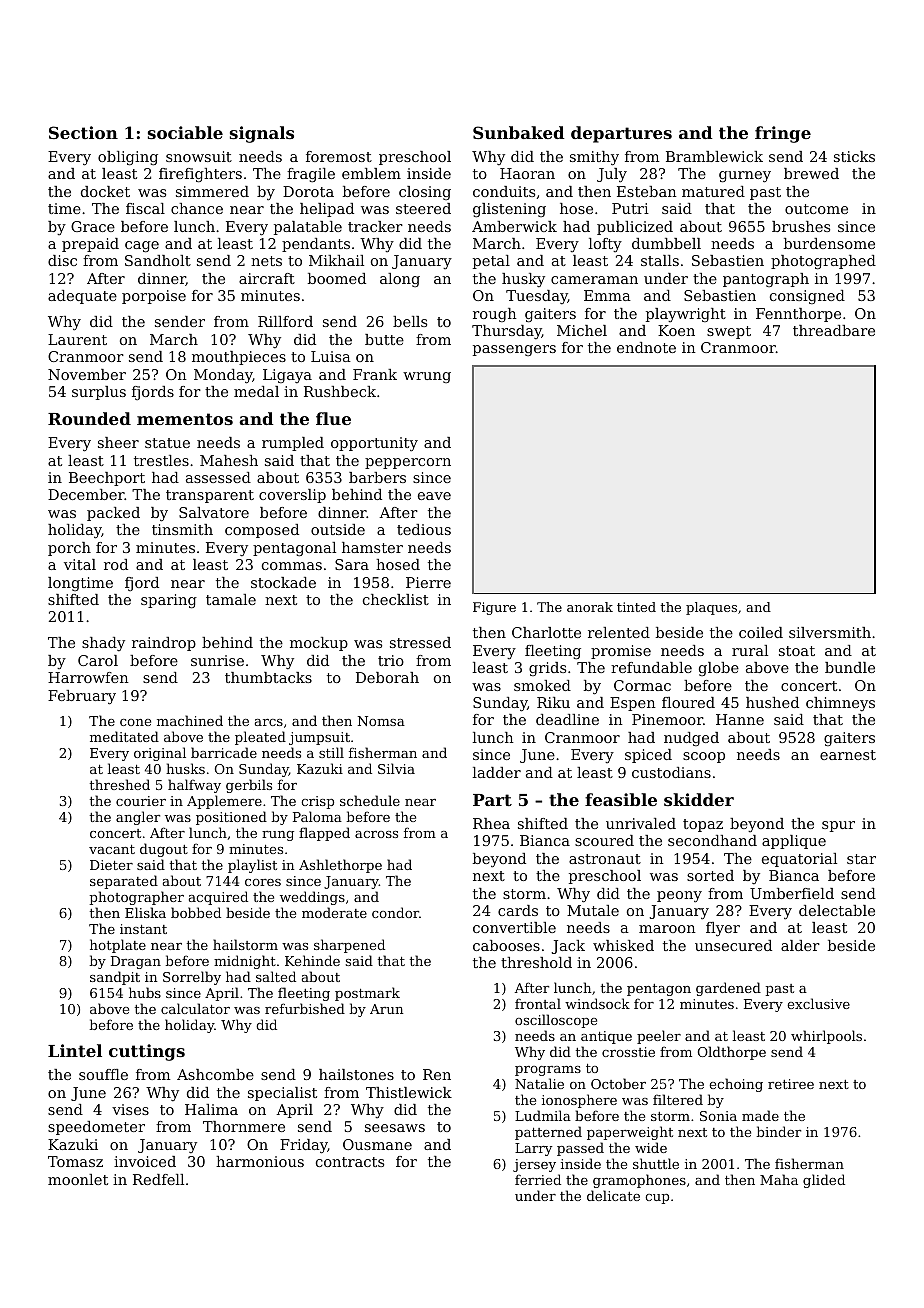 The width and height of the page is (924, 1308). Describe the element at coordinates (78, 1179) in the page. I see `moonlet` at that location.
